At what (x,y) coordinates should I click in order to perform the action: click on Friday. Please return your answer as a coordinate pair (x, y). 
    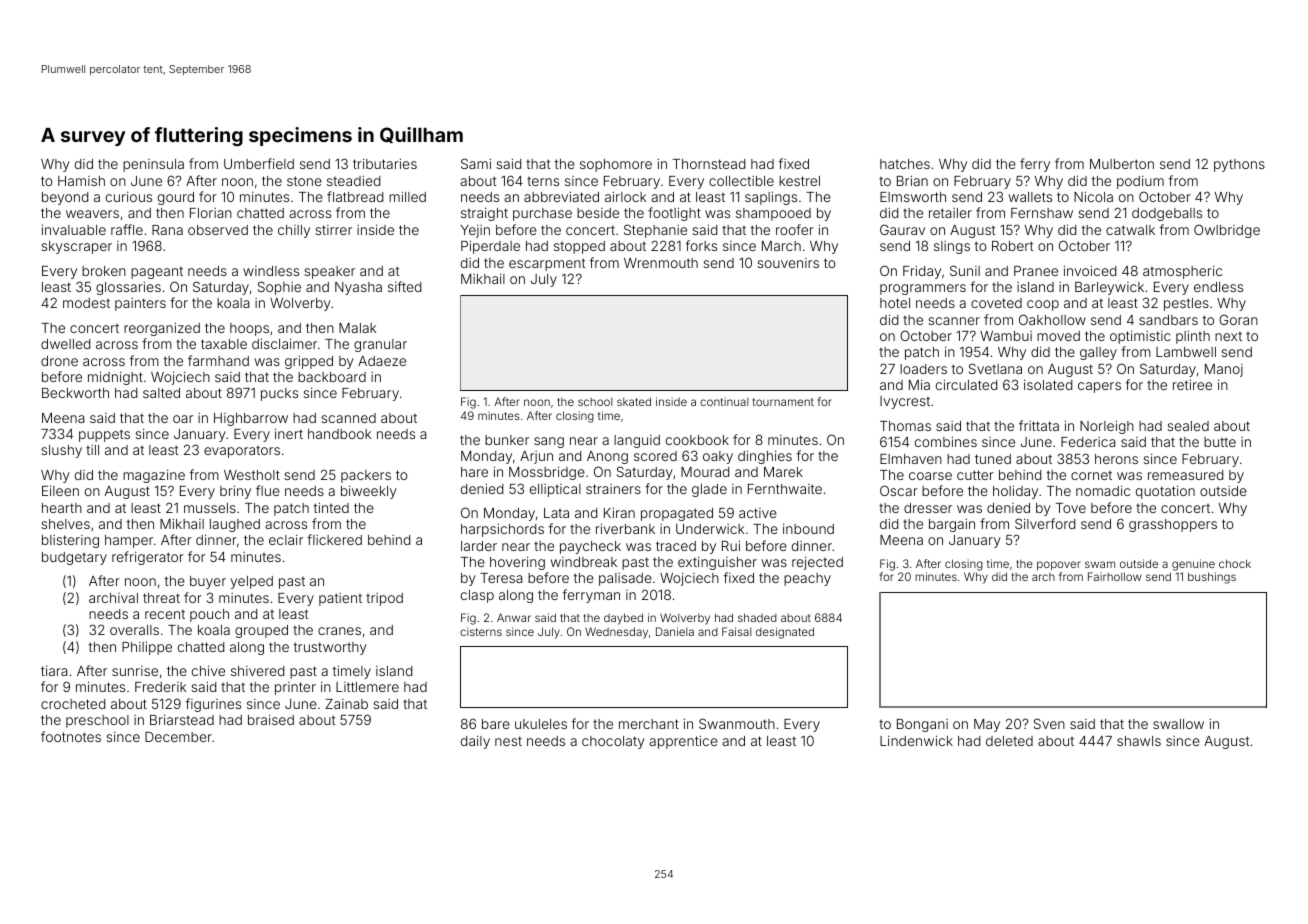
    Looking at the image, I should click on (922, 272).
